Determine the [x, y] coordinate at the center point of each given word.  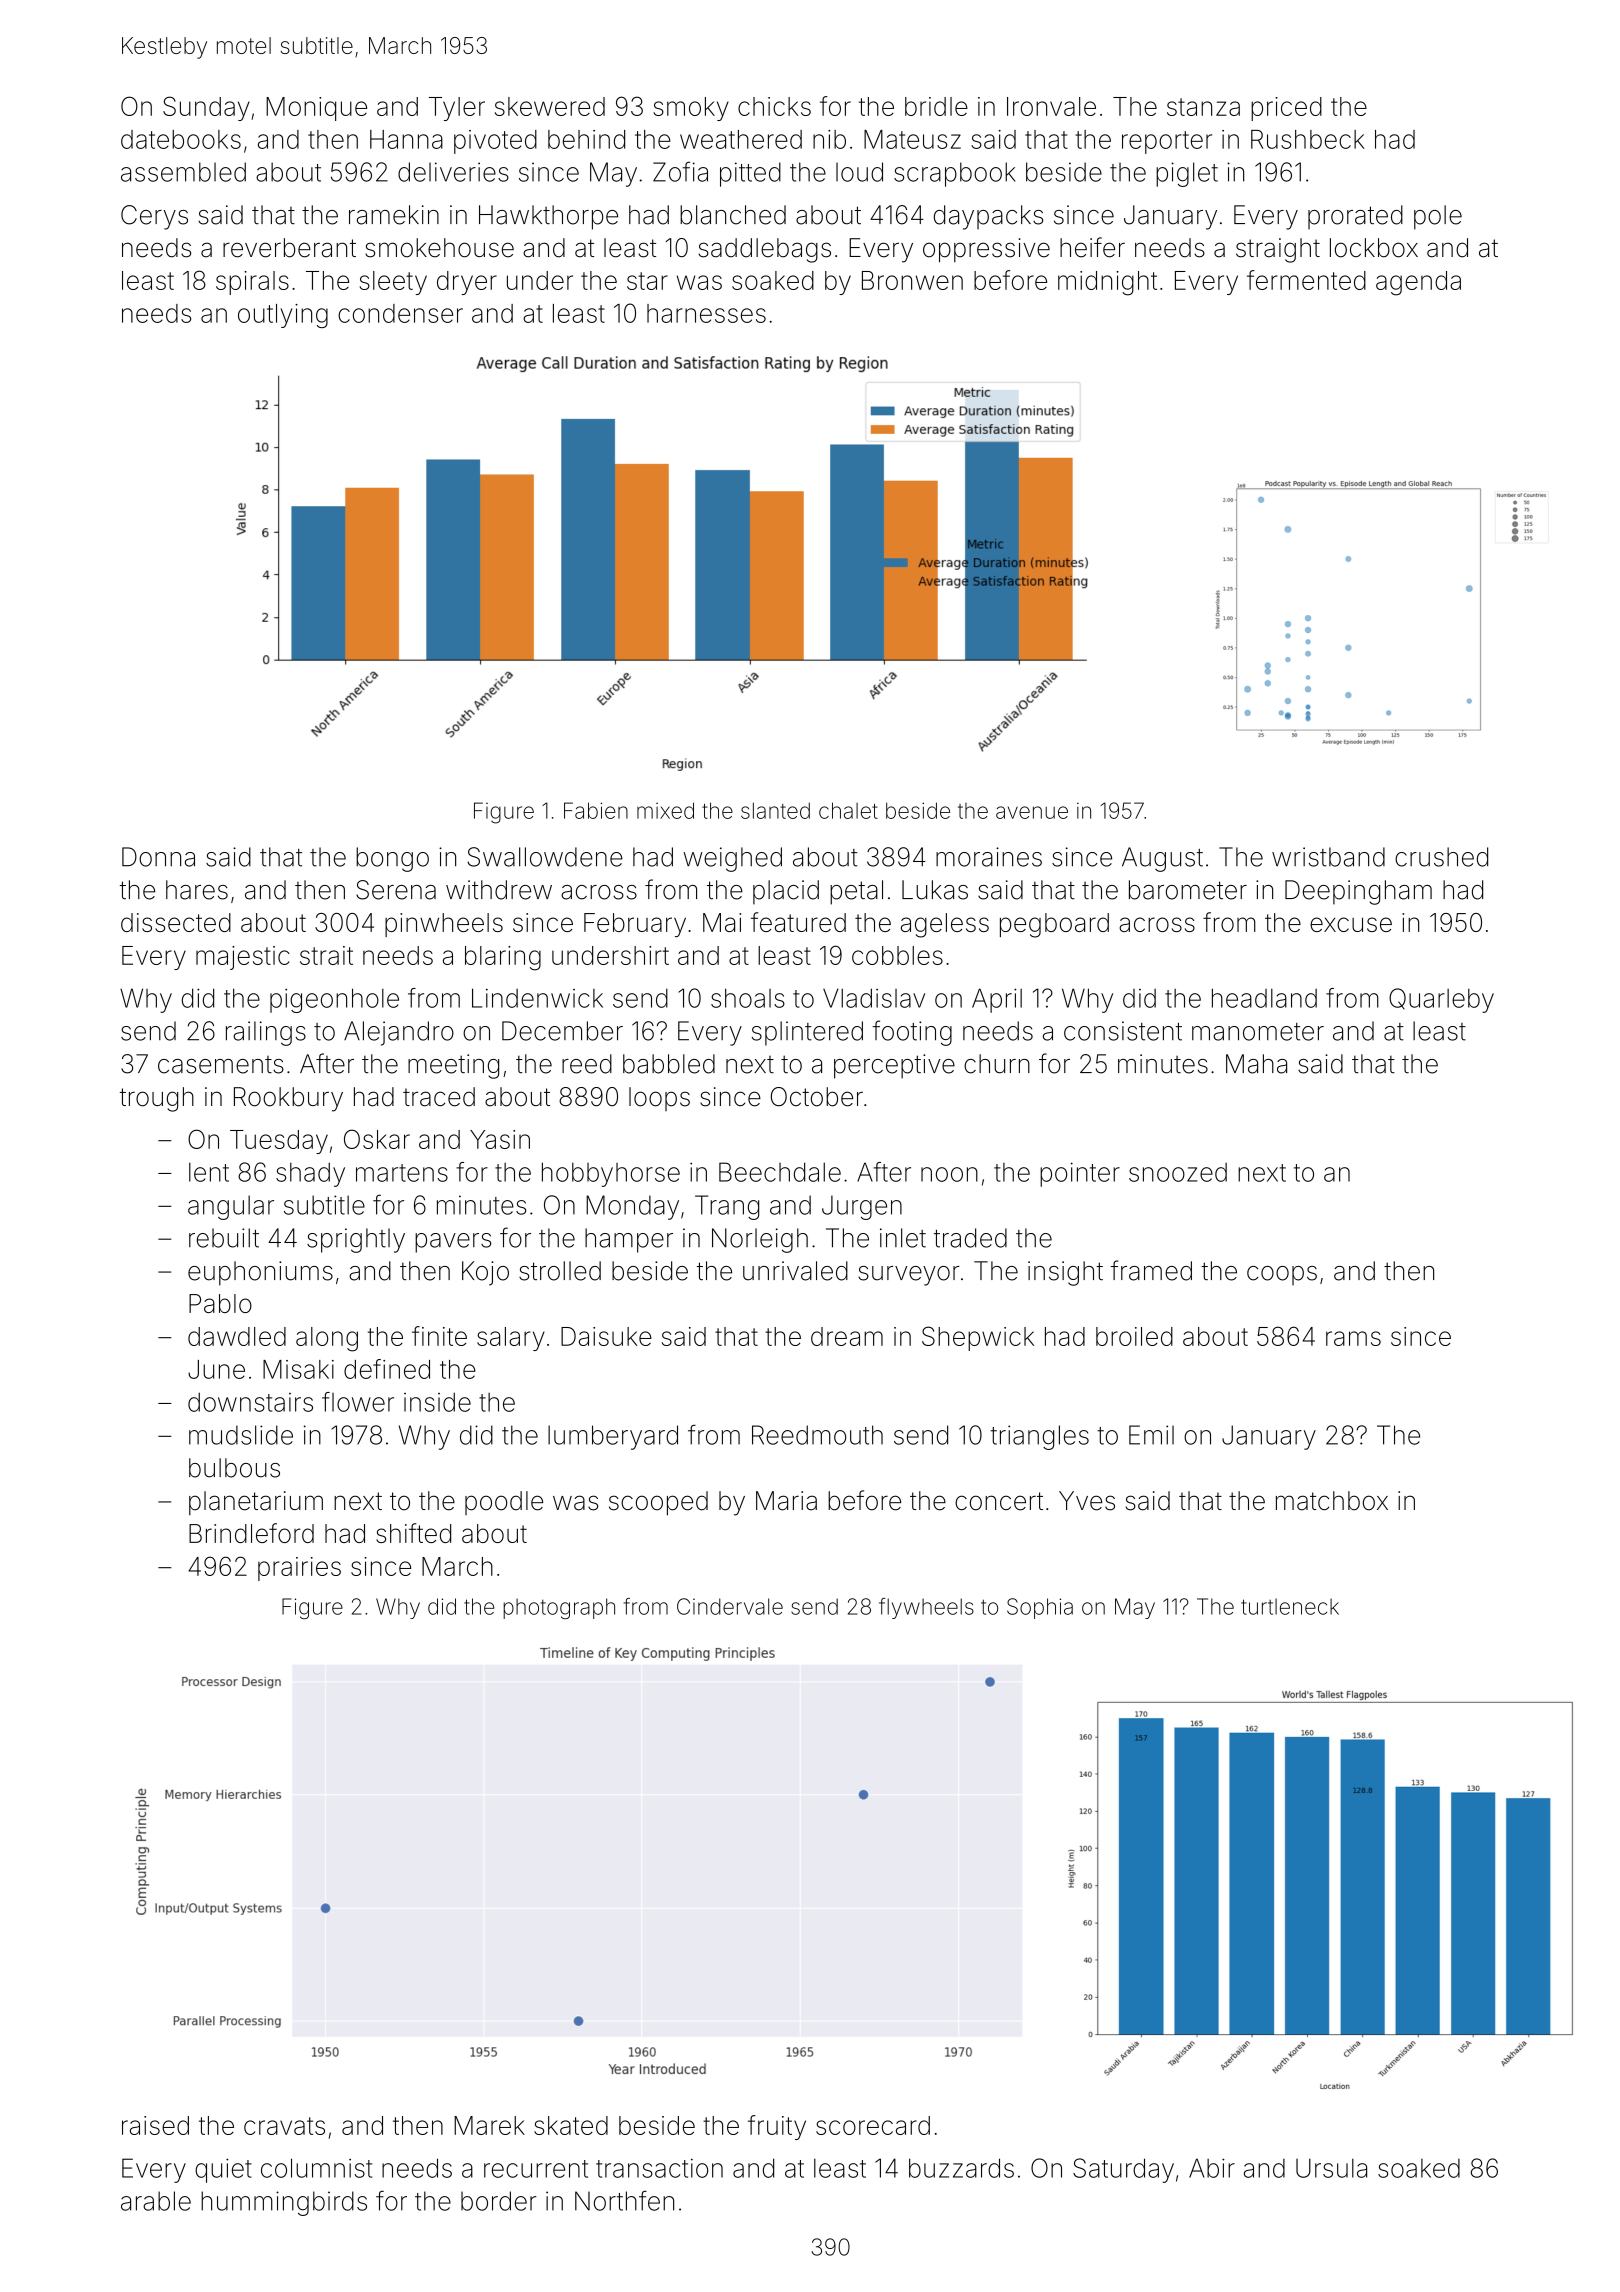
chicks [774, 106]
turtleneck [1290, 1606]
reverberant [289, 248]
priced [1286, 109]
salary [511, 1339]
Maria [786, 1501]
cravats [284, 2126]
